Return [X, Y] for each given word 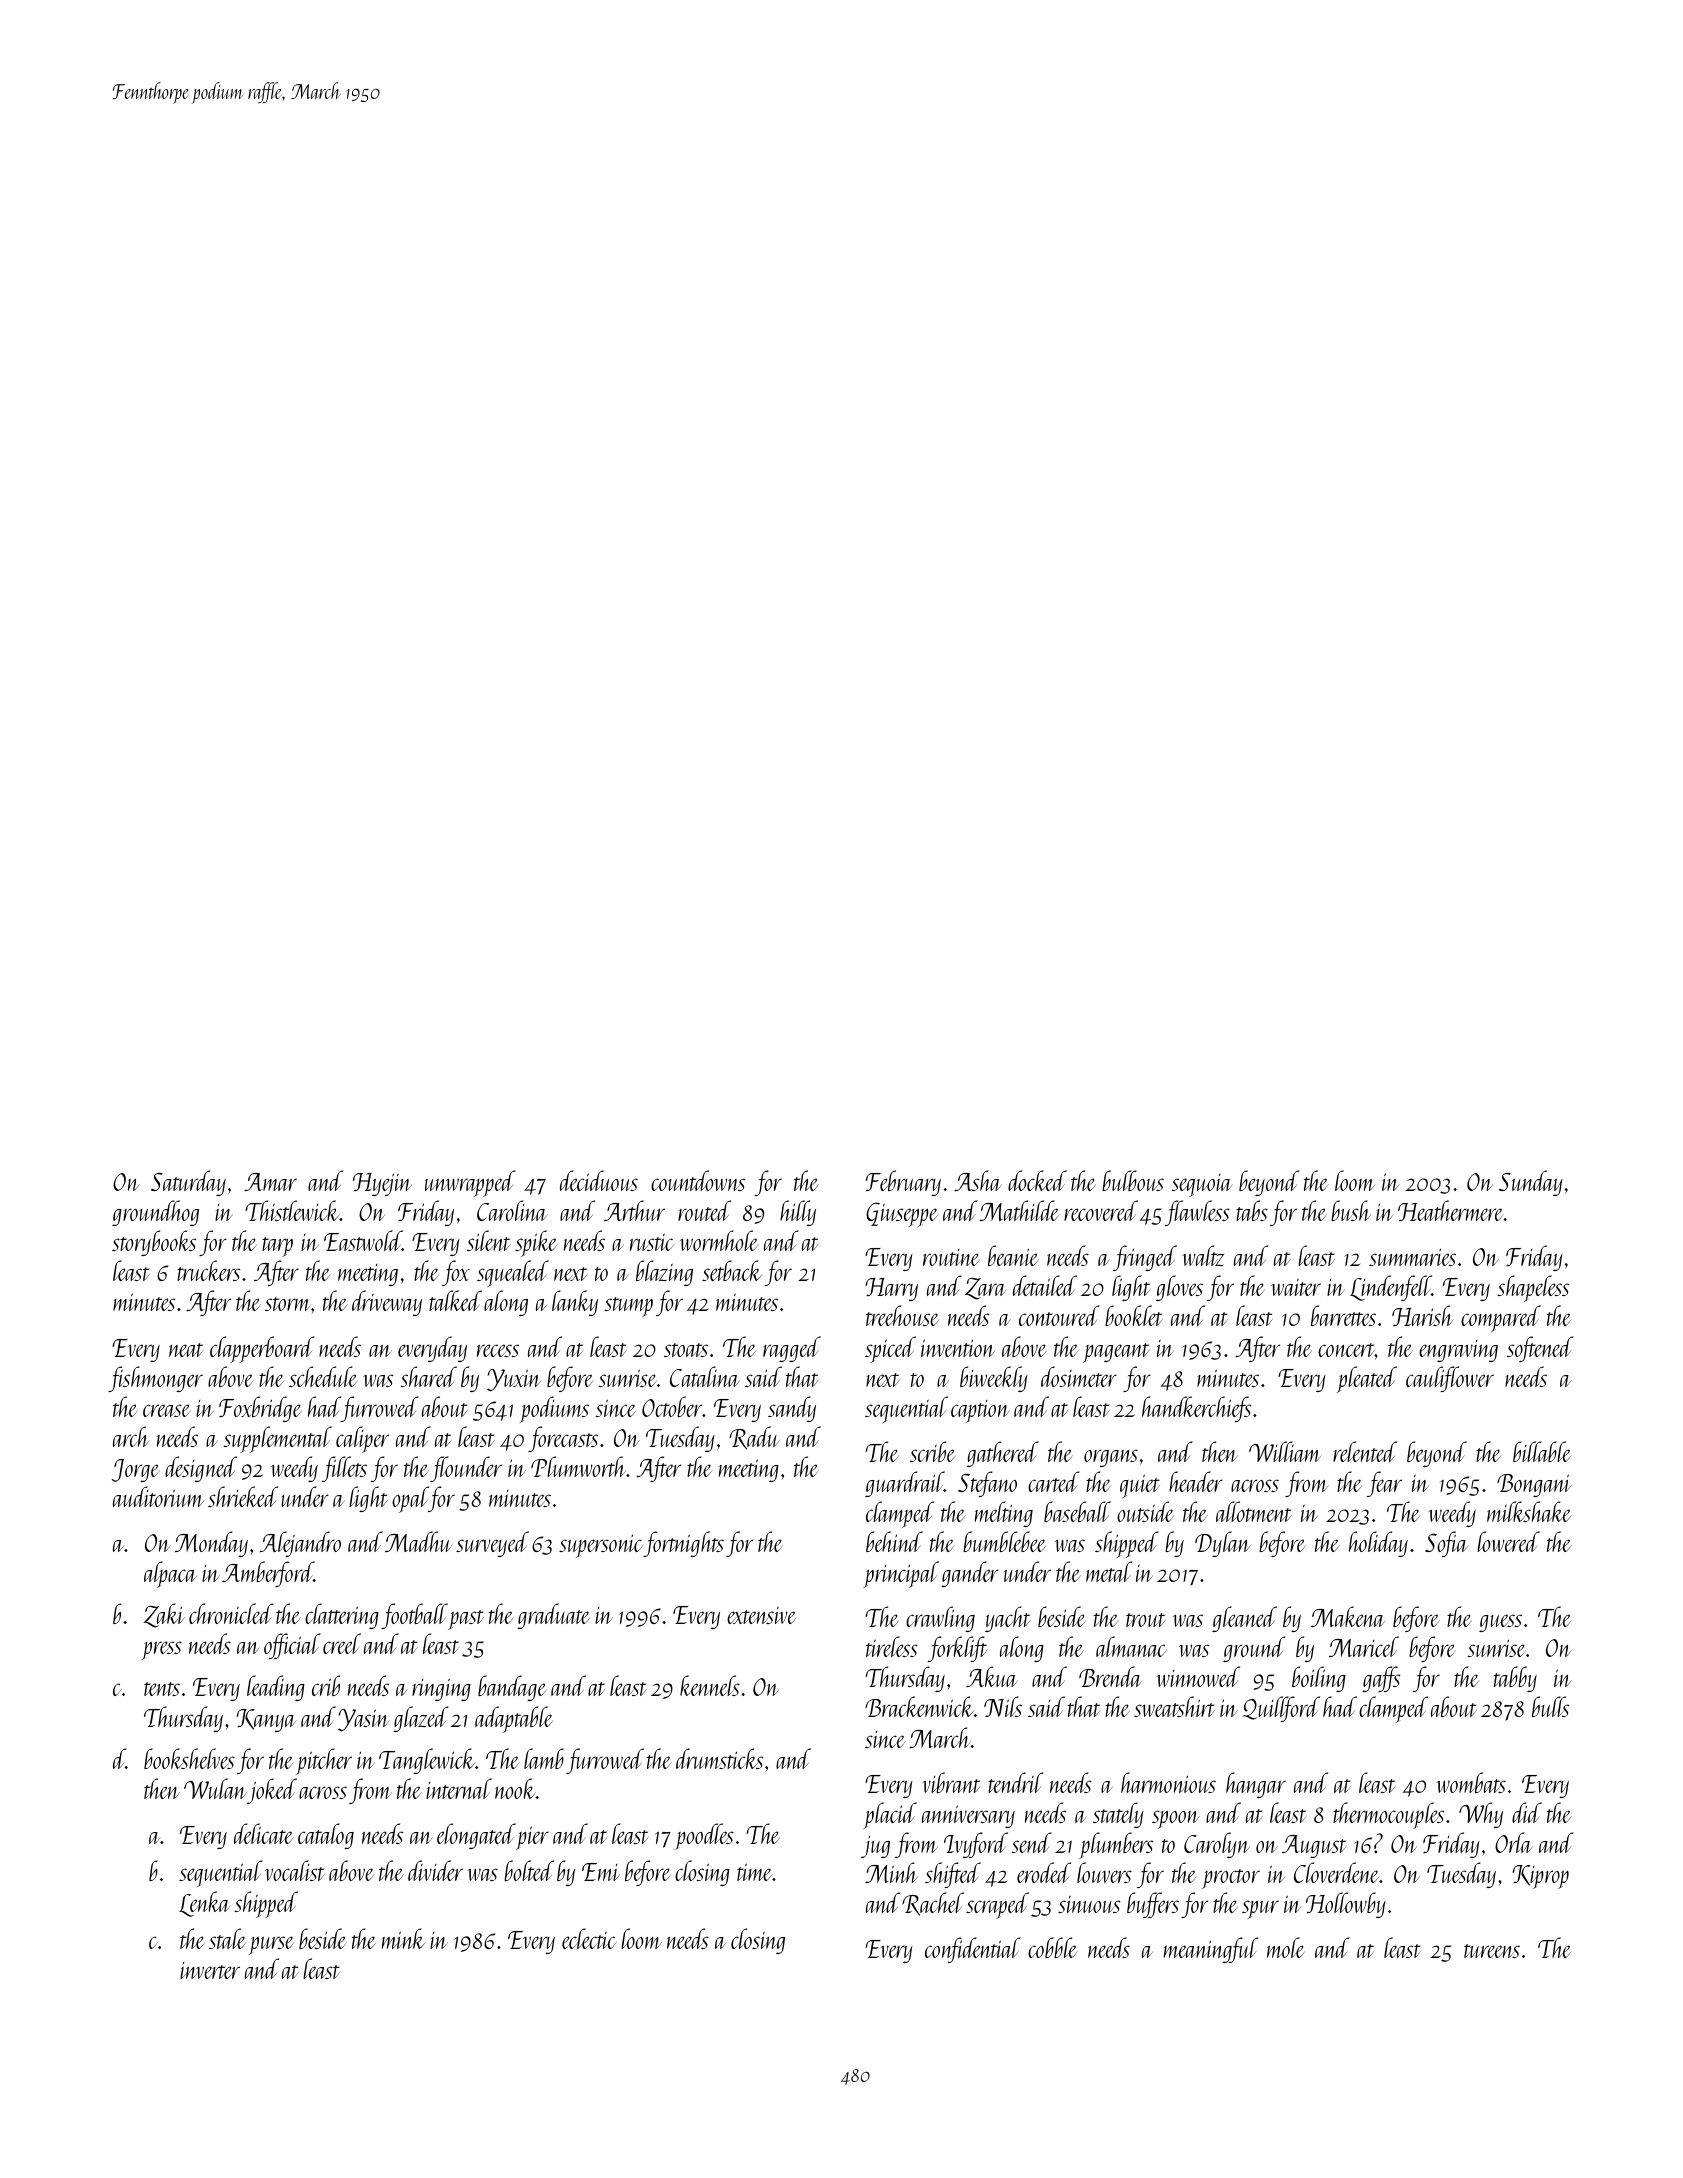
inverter [210, 1970]
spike [536, 1243]
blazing [664, 1273]
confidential [973, 1950]
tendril [1015, 1782]
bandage [512, 1688]
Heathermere [1451, 1210]
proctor [1231, 1879]
